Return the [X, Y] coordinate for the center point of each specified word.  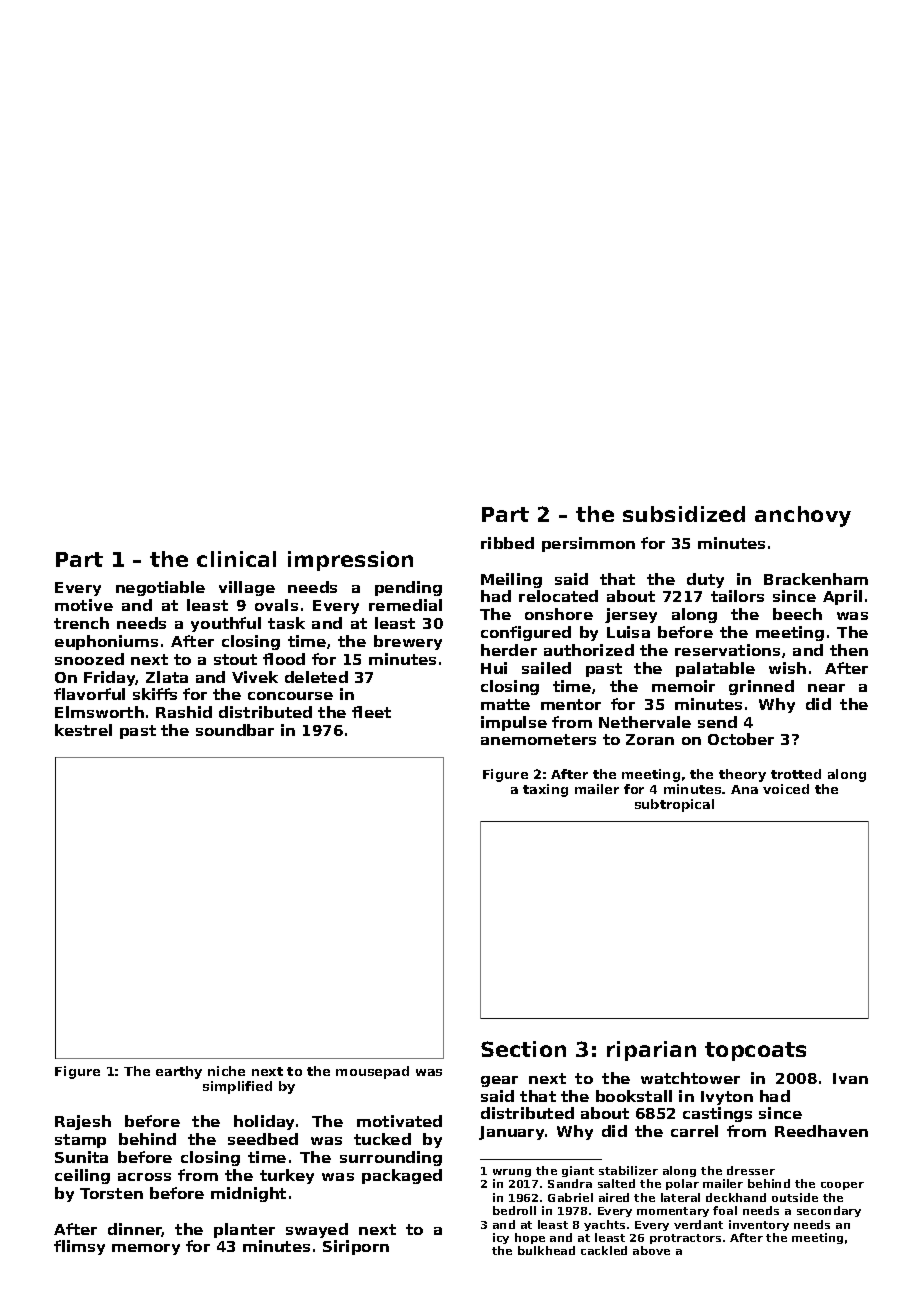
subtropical [674, 805]
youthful [226, 624]
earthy [179, 1072]
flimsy [79, 1247]
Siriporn [356, 1247]
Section [523, 1049]
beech [797, 614]
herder [509, 650]
